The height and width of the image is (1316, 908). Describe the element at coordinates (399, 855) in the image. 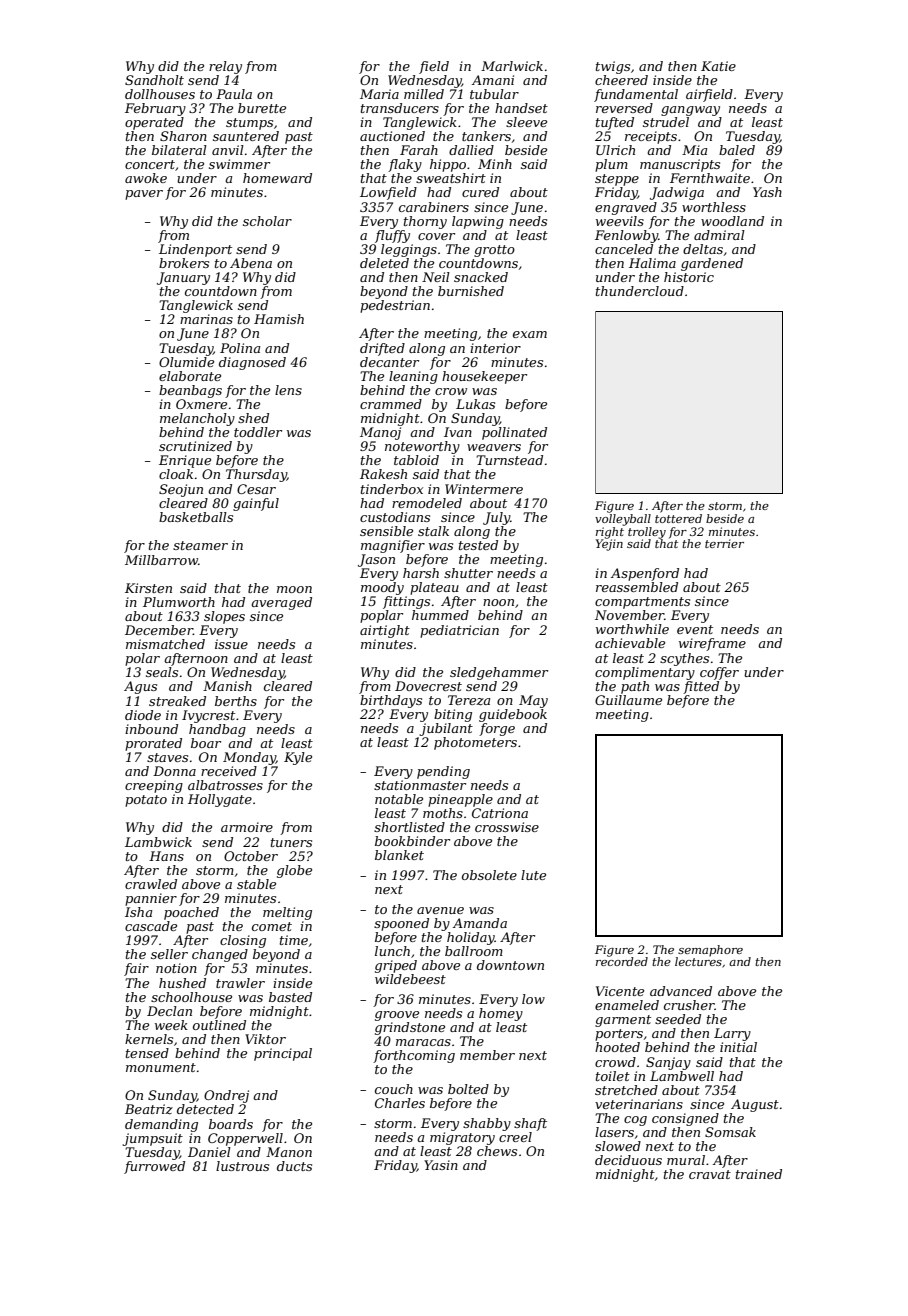

I see `blanket` at that location.
